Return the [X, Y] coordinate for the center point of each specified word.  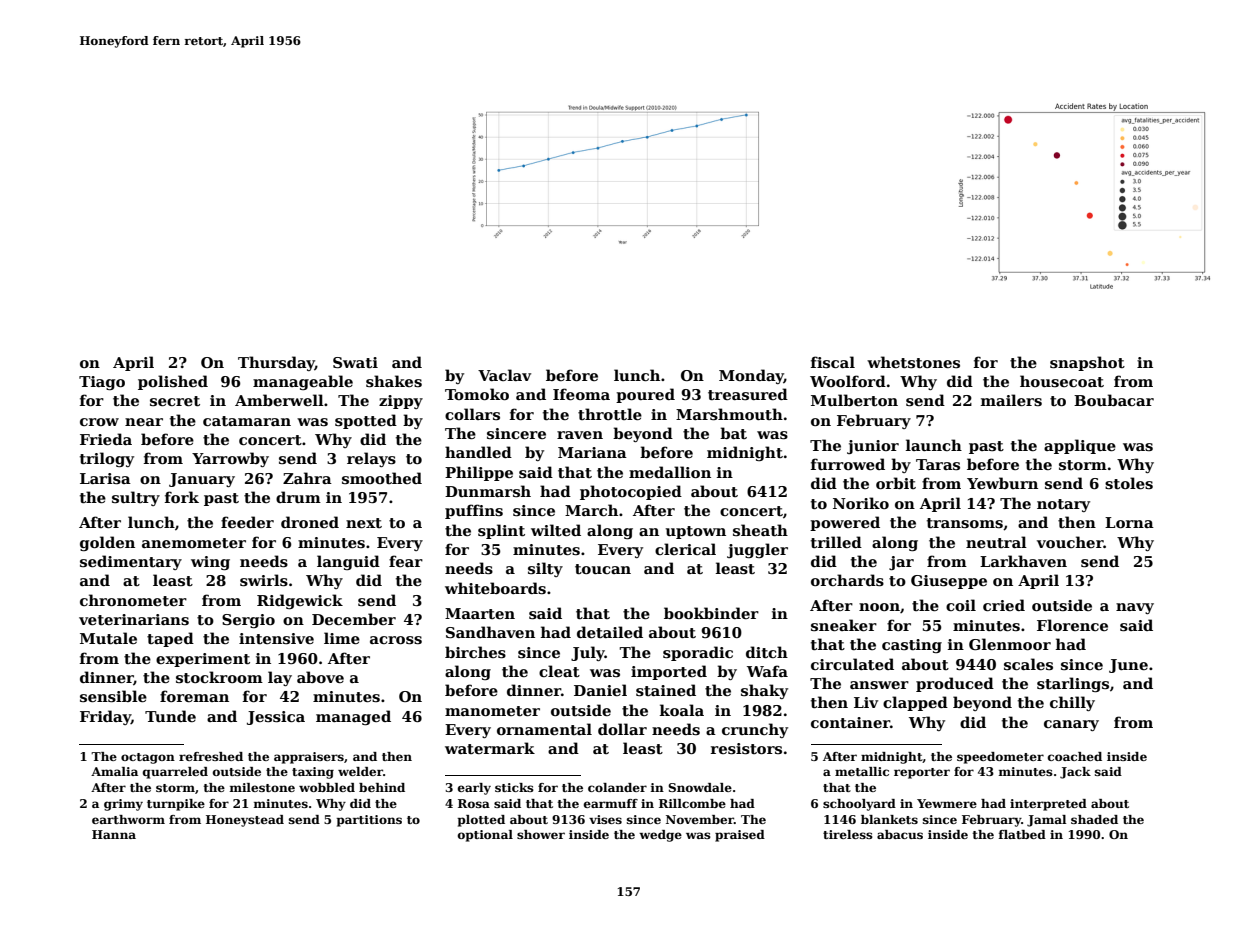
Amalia [114, 771]
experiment [203, 660]
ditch [767, 652]
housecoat [1062, 381]
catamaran [247, 421]
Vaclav [504, 375]
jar [901, 563]
